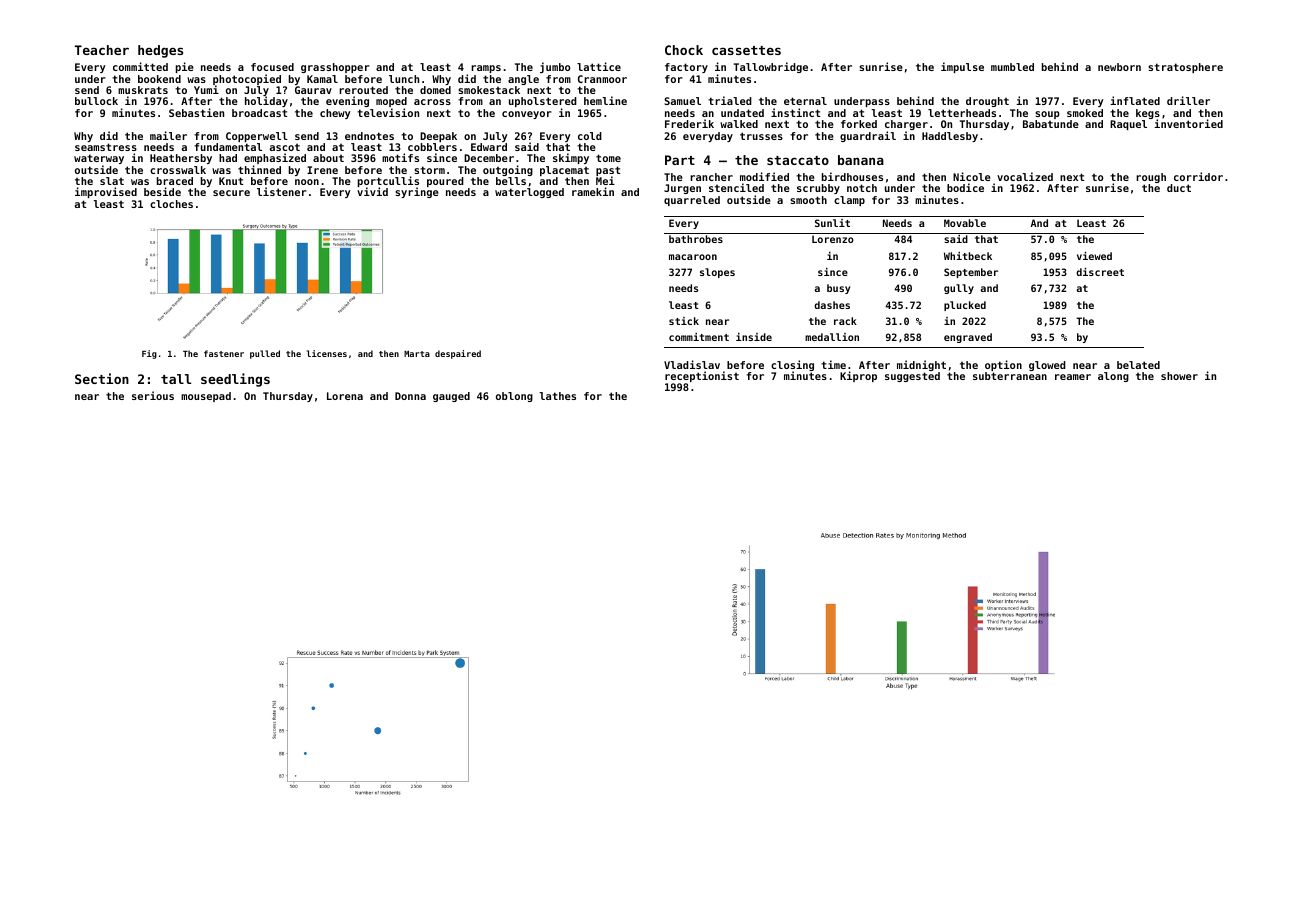 This document has width=1308, height=924. Describe the element at coordinates (206, 397) in the document. I see `mousepad` at that location.
